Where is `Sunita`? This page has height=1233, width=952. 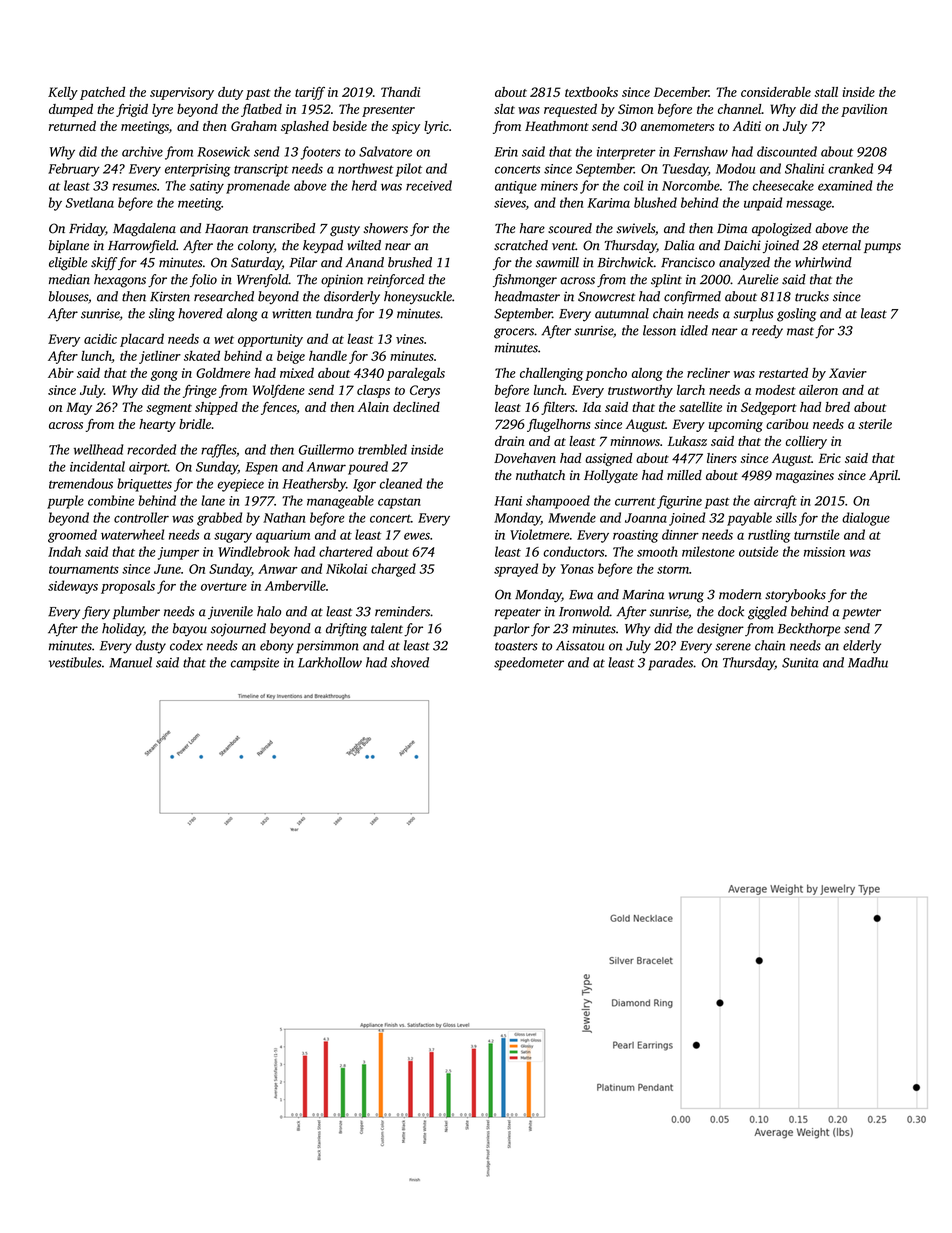
Sunita is located at coordinates (800, 663).
